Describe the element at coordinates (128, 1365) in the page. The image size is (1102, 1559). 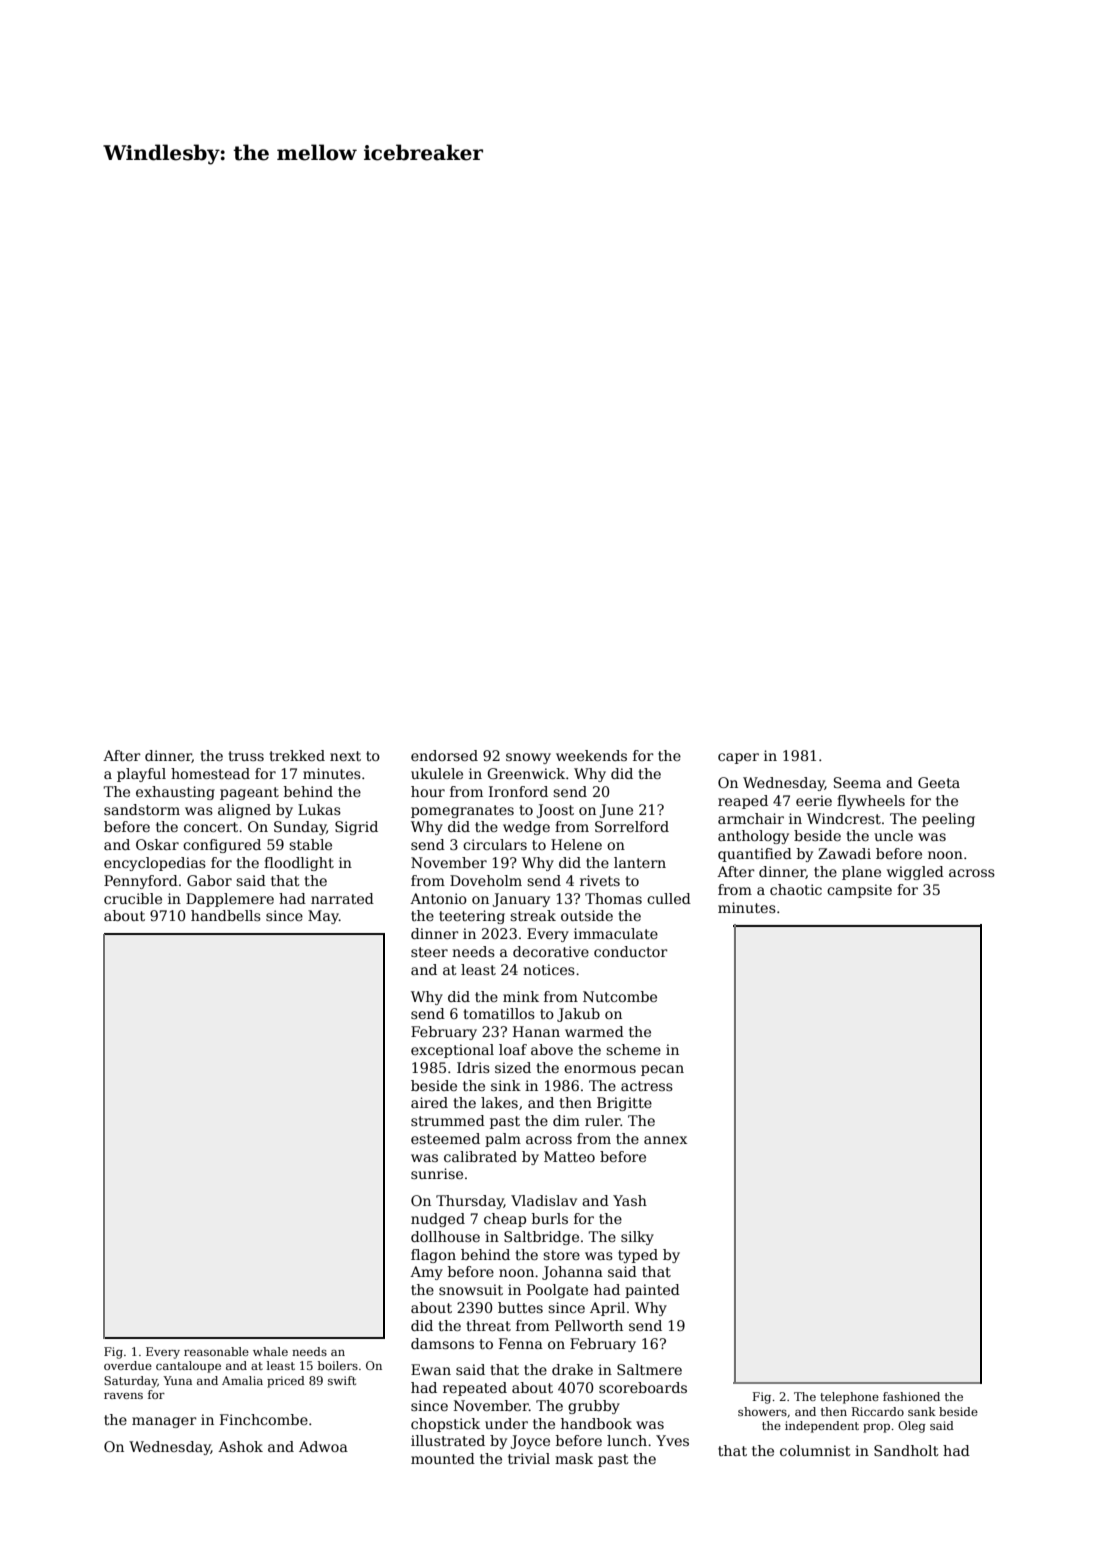
I see `overdue` at that location.
